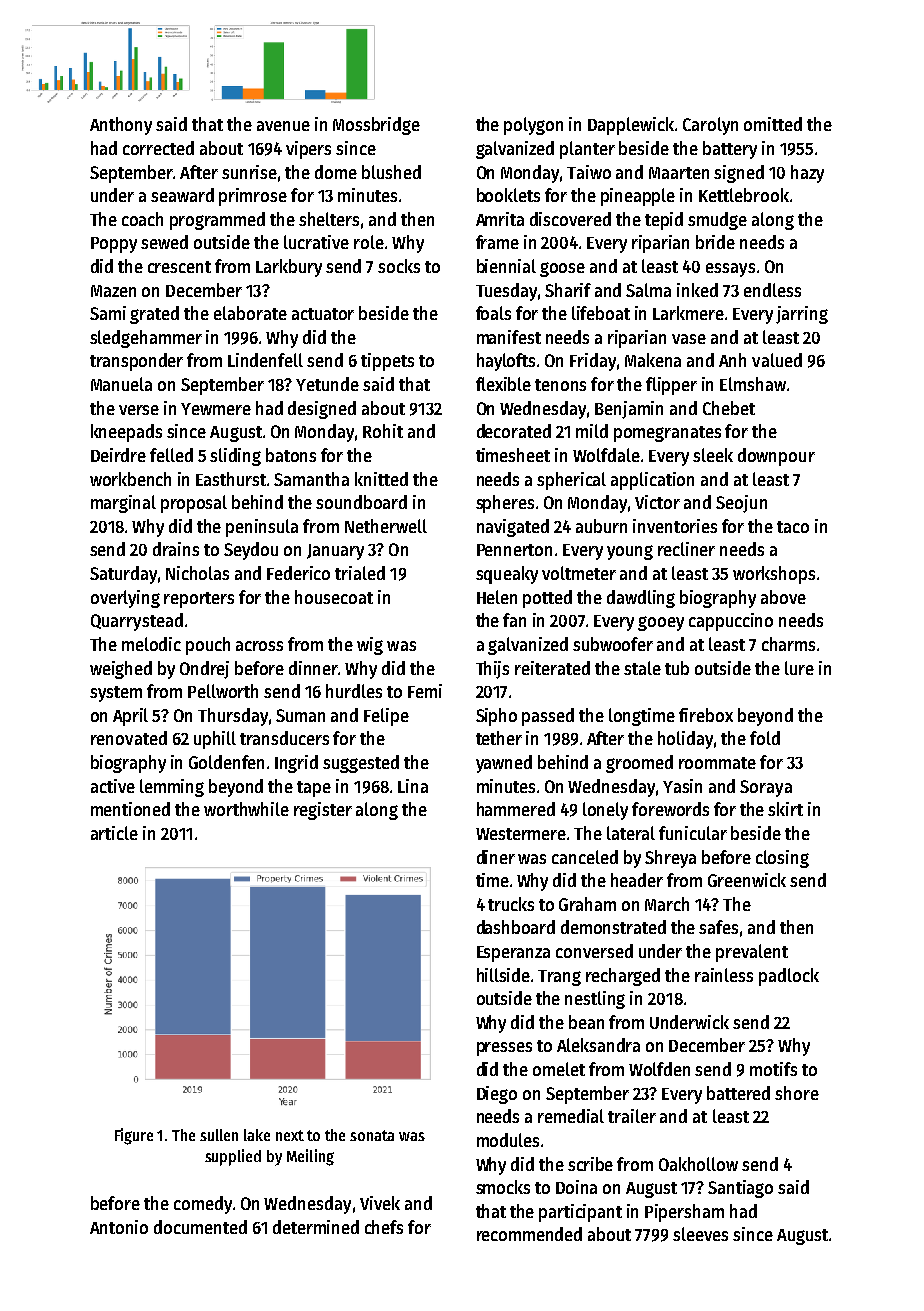  I want to click on avenue, so click(283, 126).
